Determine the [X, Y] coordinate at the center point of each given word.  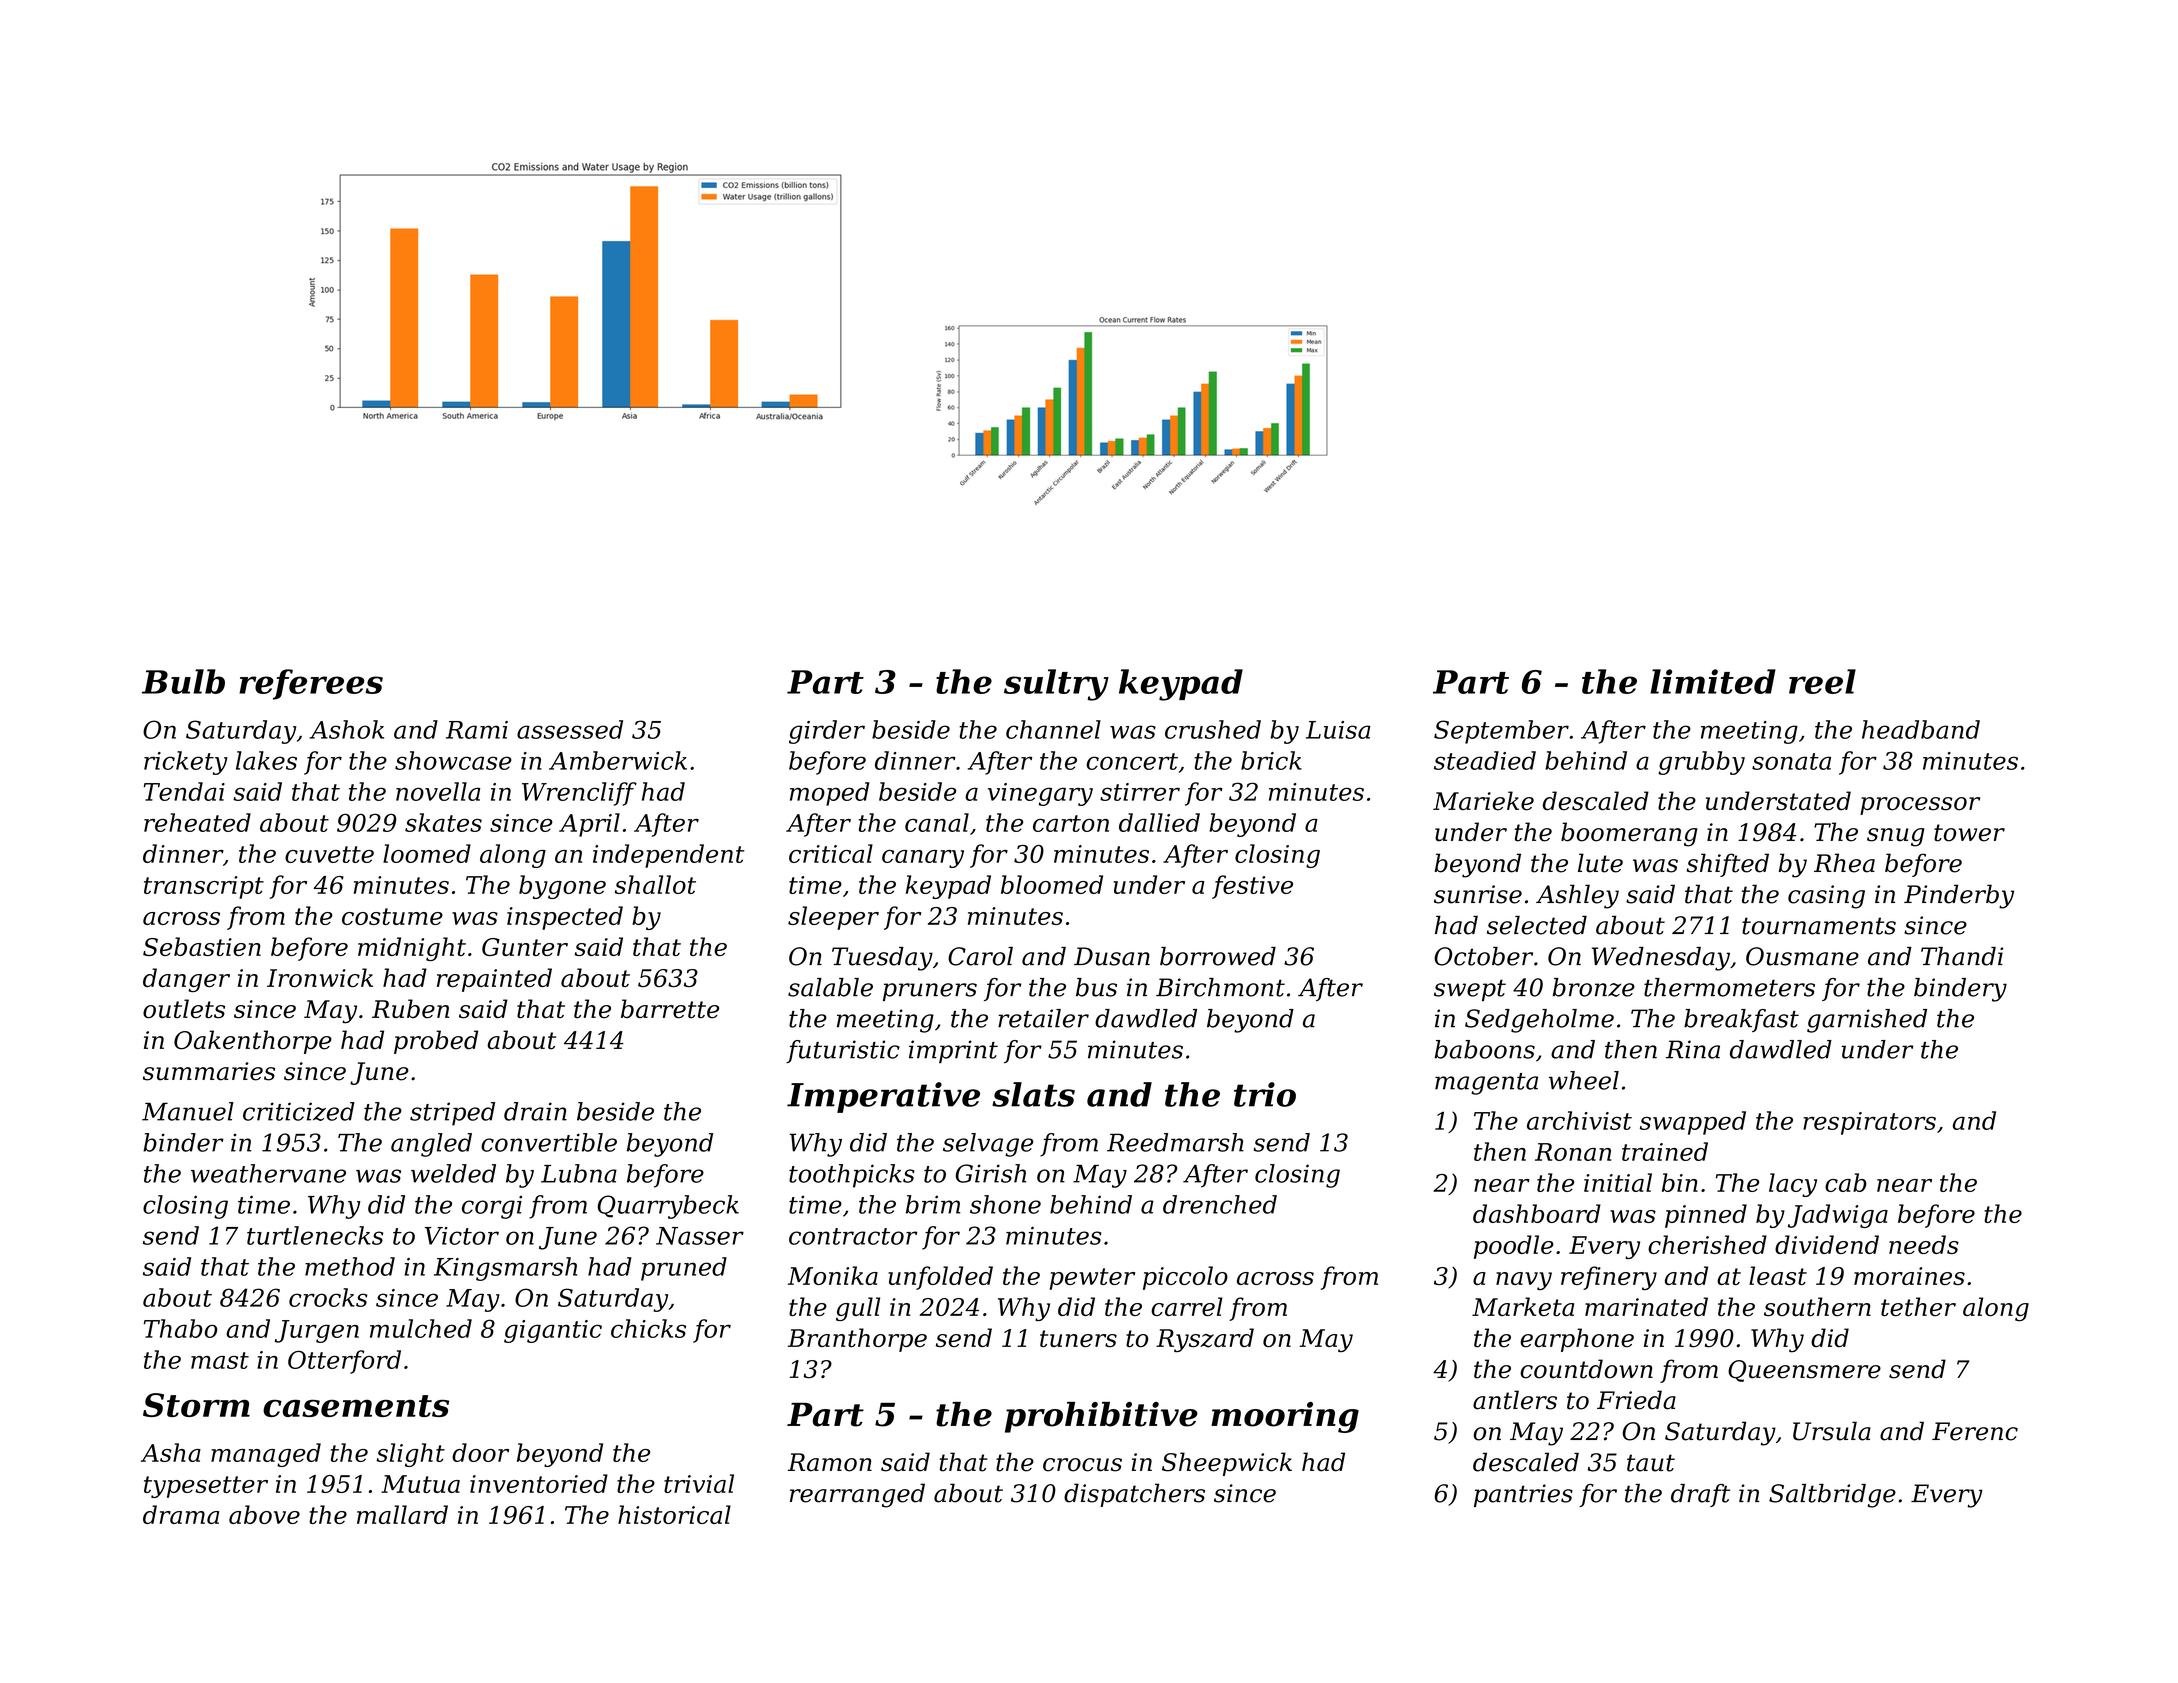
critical [831, 853]
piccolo [1185, 1278]
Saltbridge [1832, 1496]
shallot [655, 884]
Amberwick [618, 760]
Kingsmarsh [505, 1269]
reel [1822, 681]
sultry [1056, 685]
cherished [1707, 1244]
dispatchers [1134, 1495]
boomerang [1629, 834]
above [264, 1514]
